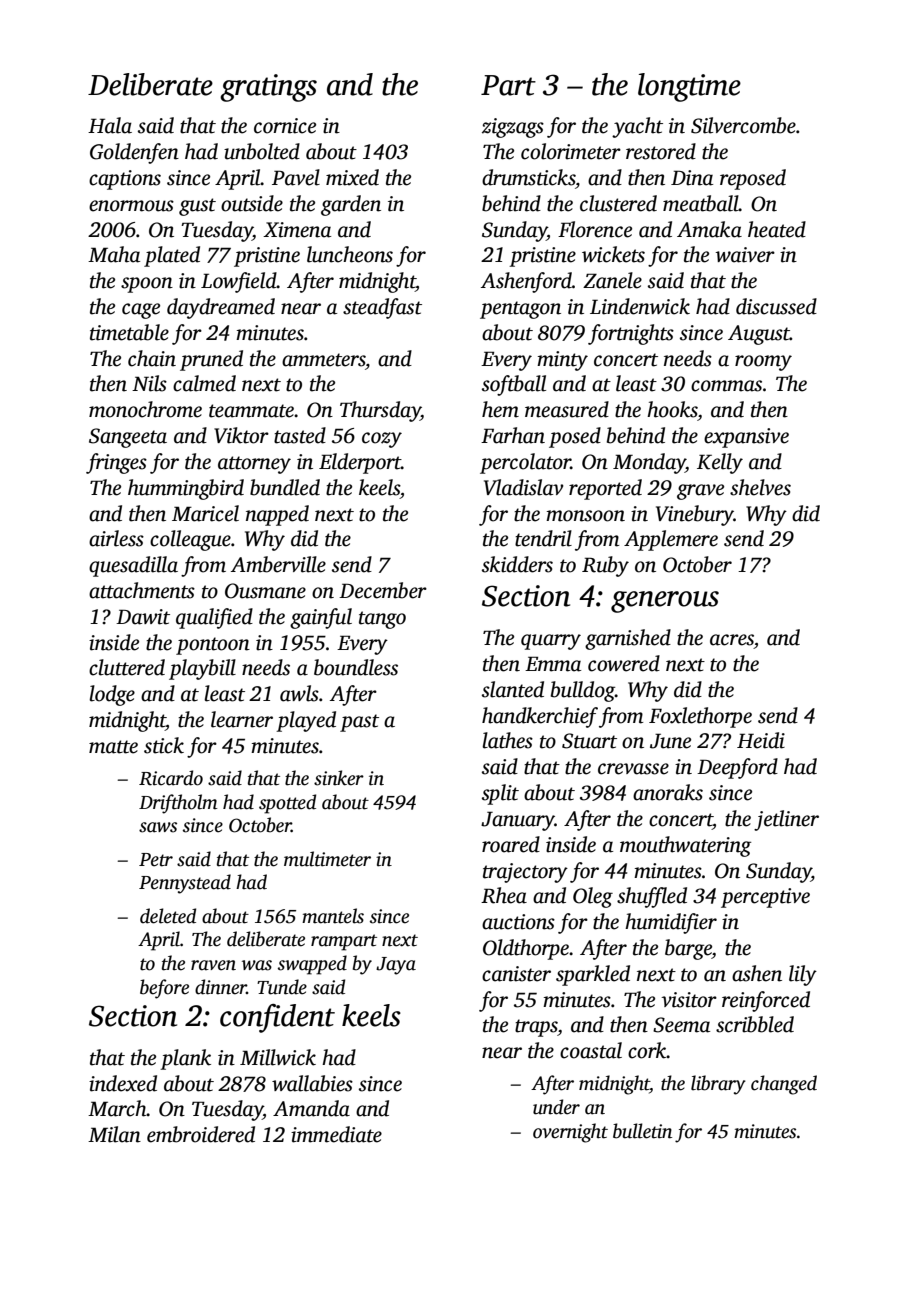 Image resolution: width=910 pixels, height=1292 pixels. Describe the element at coordinates (803, 975) in the screenshot. I see `lily` at that location.
